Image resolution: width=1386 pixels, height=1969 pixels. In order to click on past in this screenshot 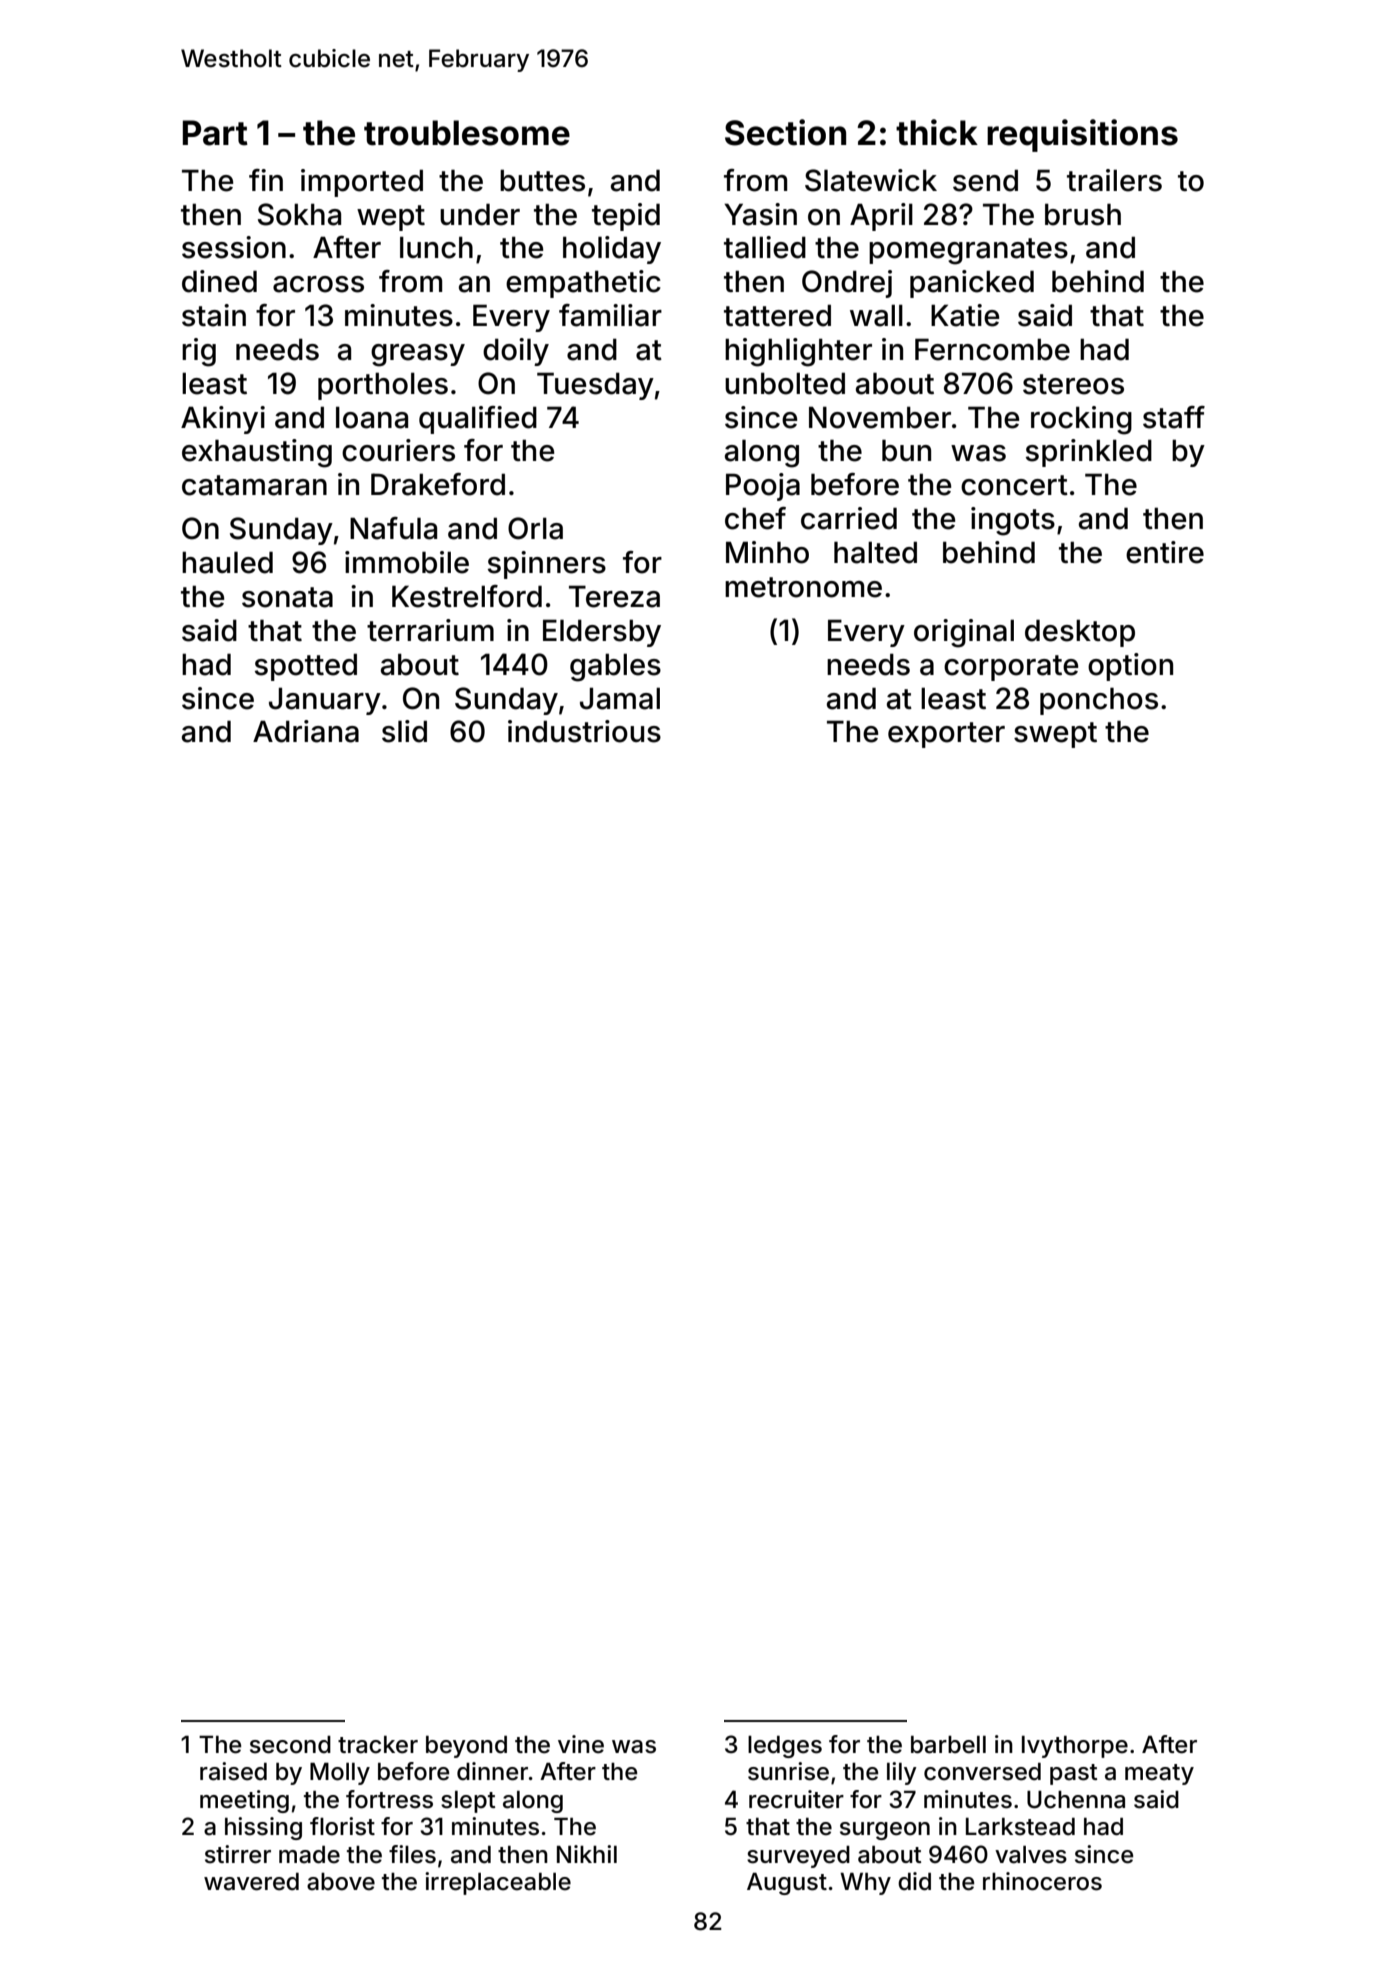, I will do `click(1073, 1774)`.
